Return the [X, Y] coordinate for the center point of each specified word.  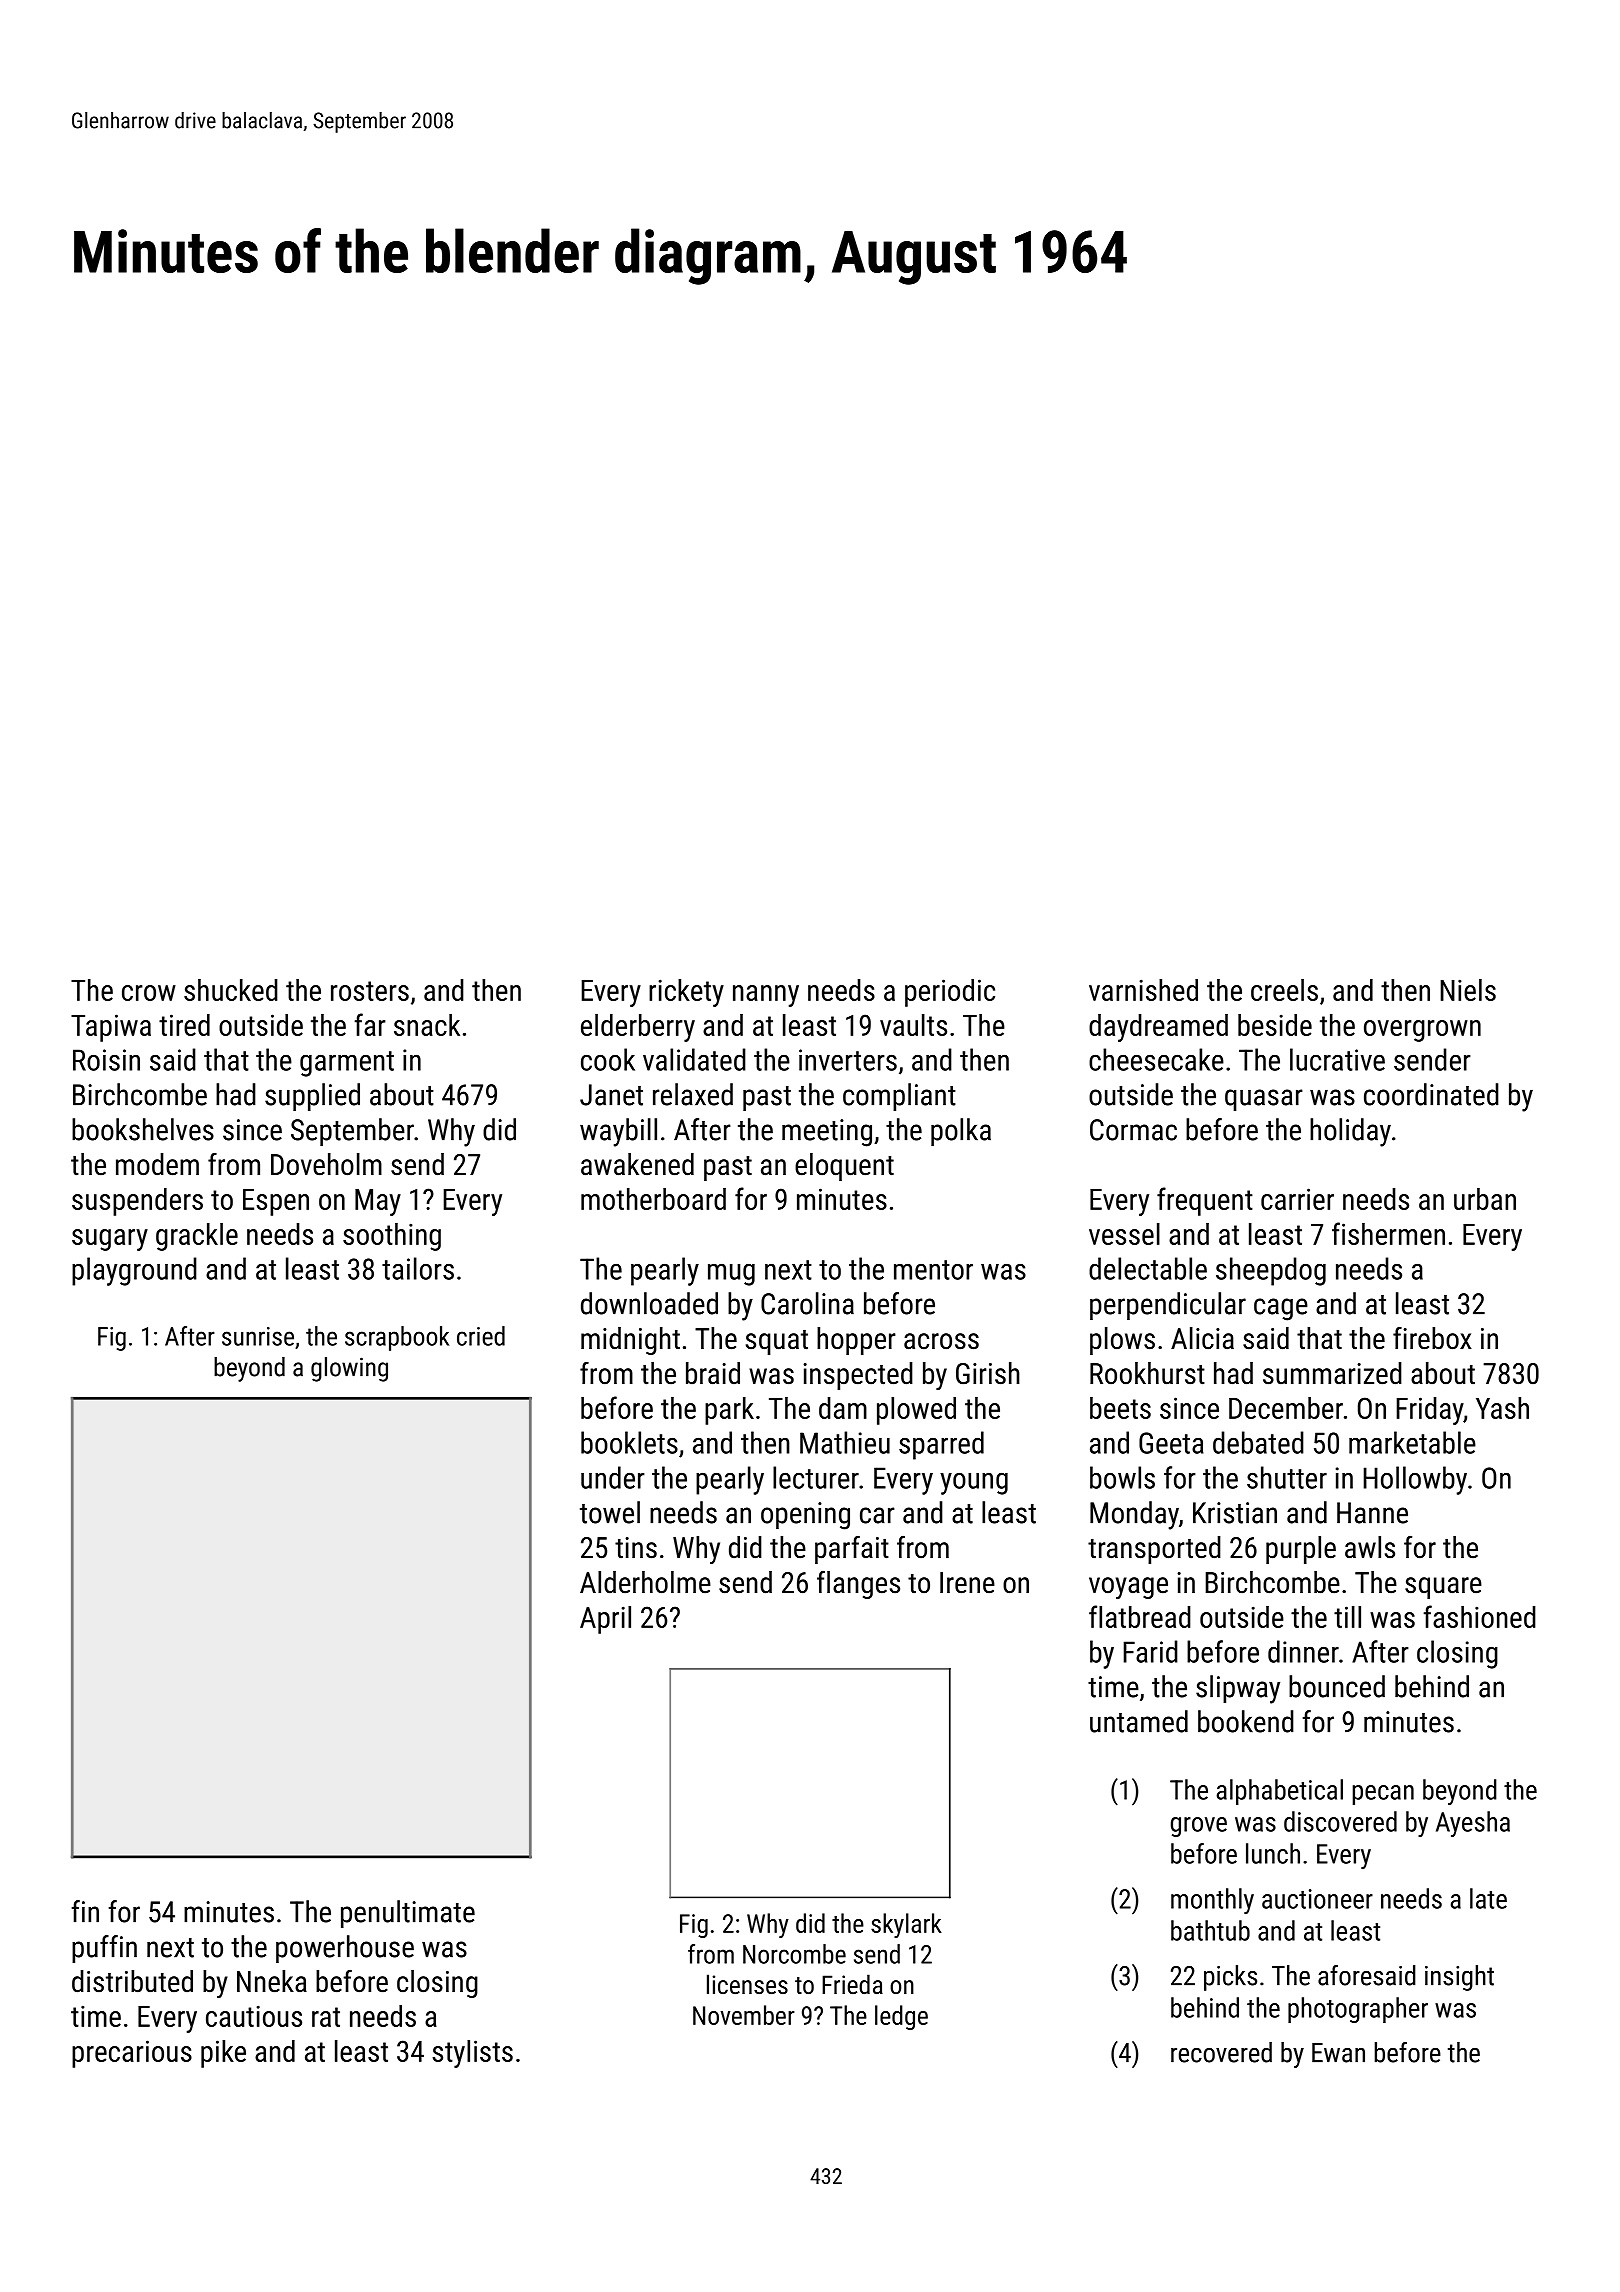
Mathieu [845, 1442]
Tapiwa [111, 1028]
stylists [472, 2054]
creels [1284, 990]
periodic [950, 993]
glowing [349, 1369]
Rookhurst [1147, 1373]
